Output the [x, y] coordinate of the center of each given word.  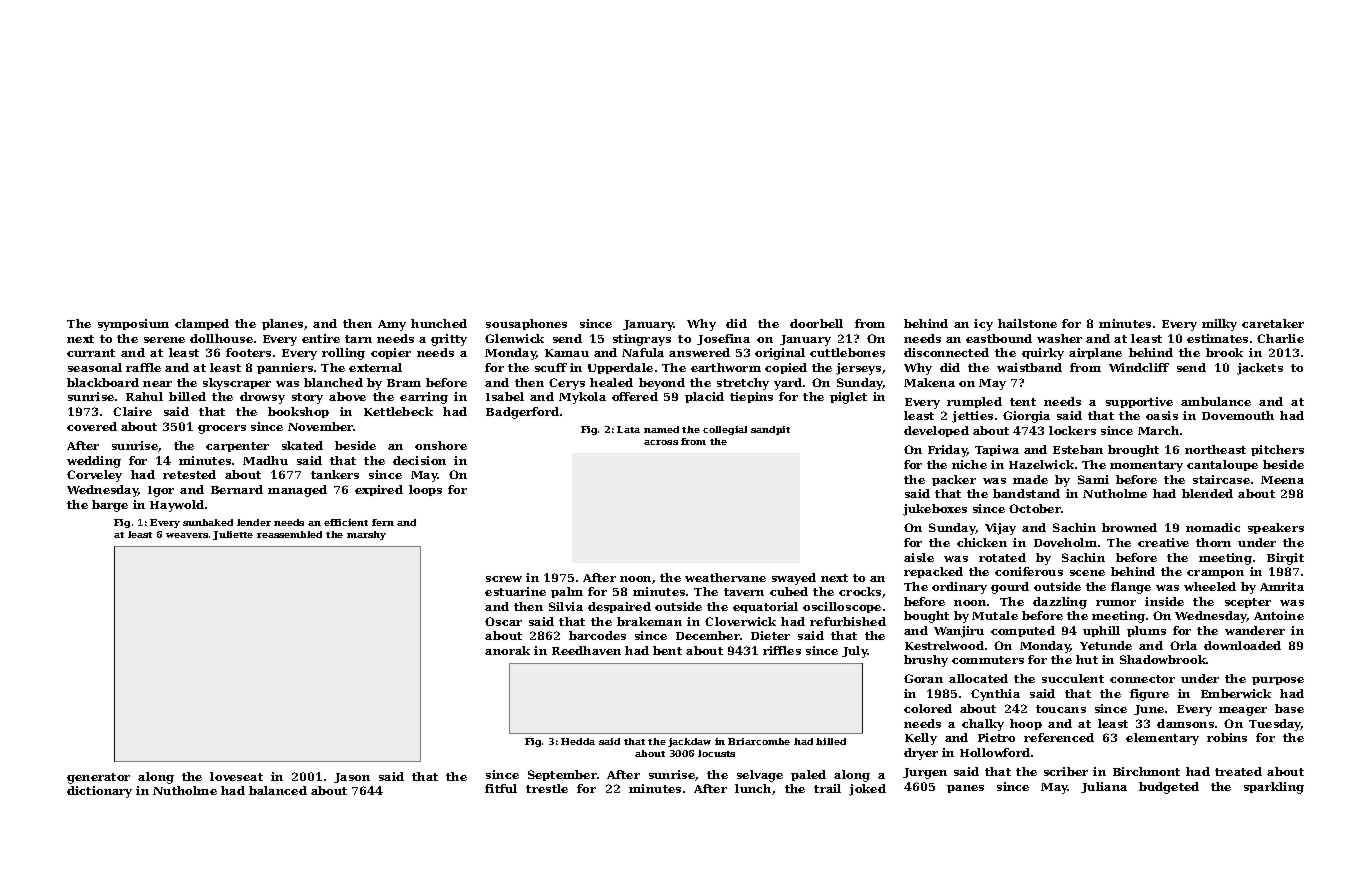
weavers [187, 535]
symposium [133, 325]
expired [379, 490]
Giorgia [1026, 417]
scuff [551, 367]
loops [425, 490]
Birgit [1285, 559]
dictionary [99, 792]
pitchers [1277, 450]
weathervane [725, 577]
